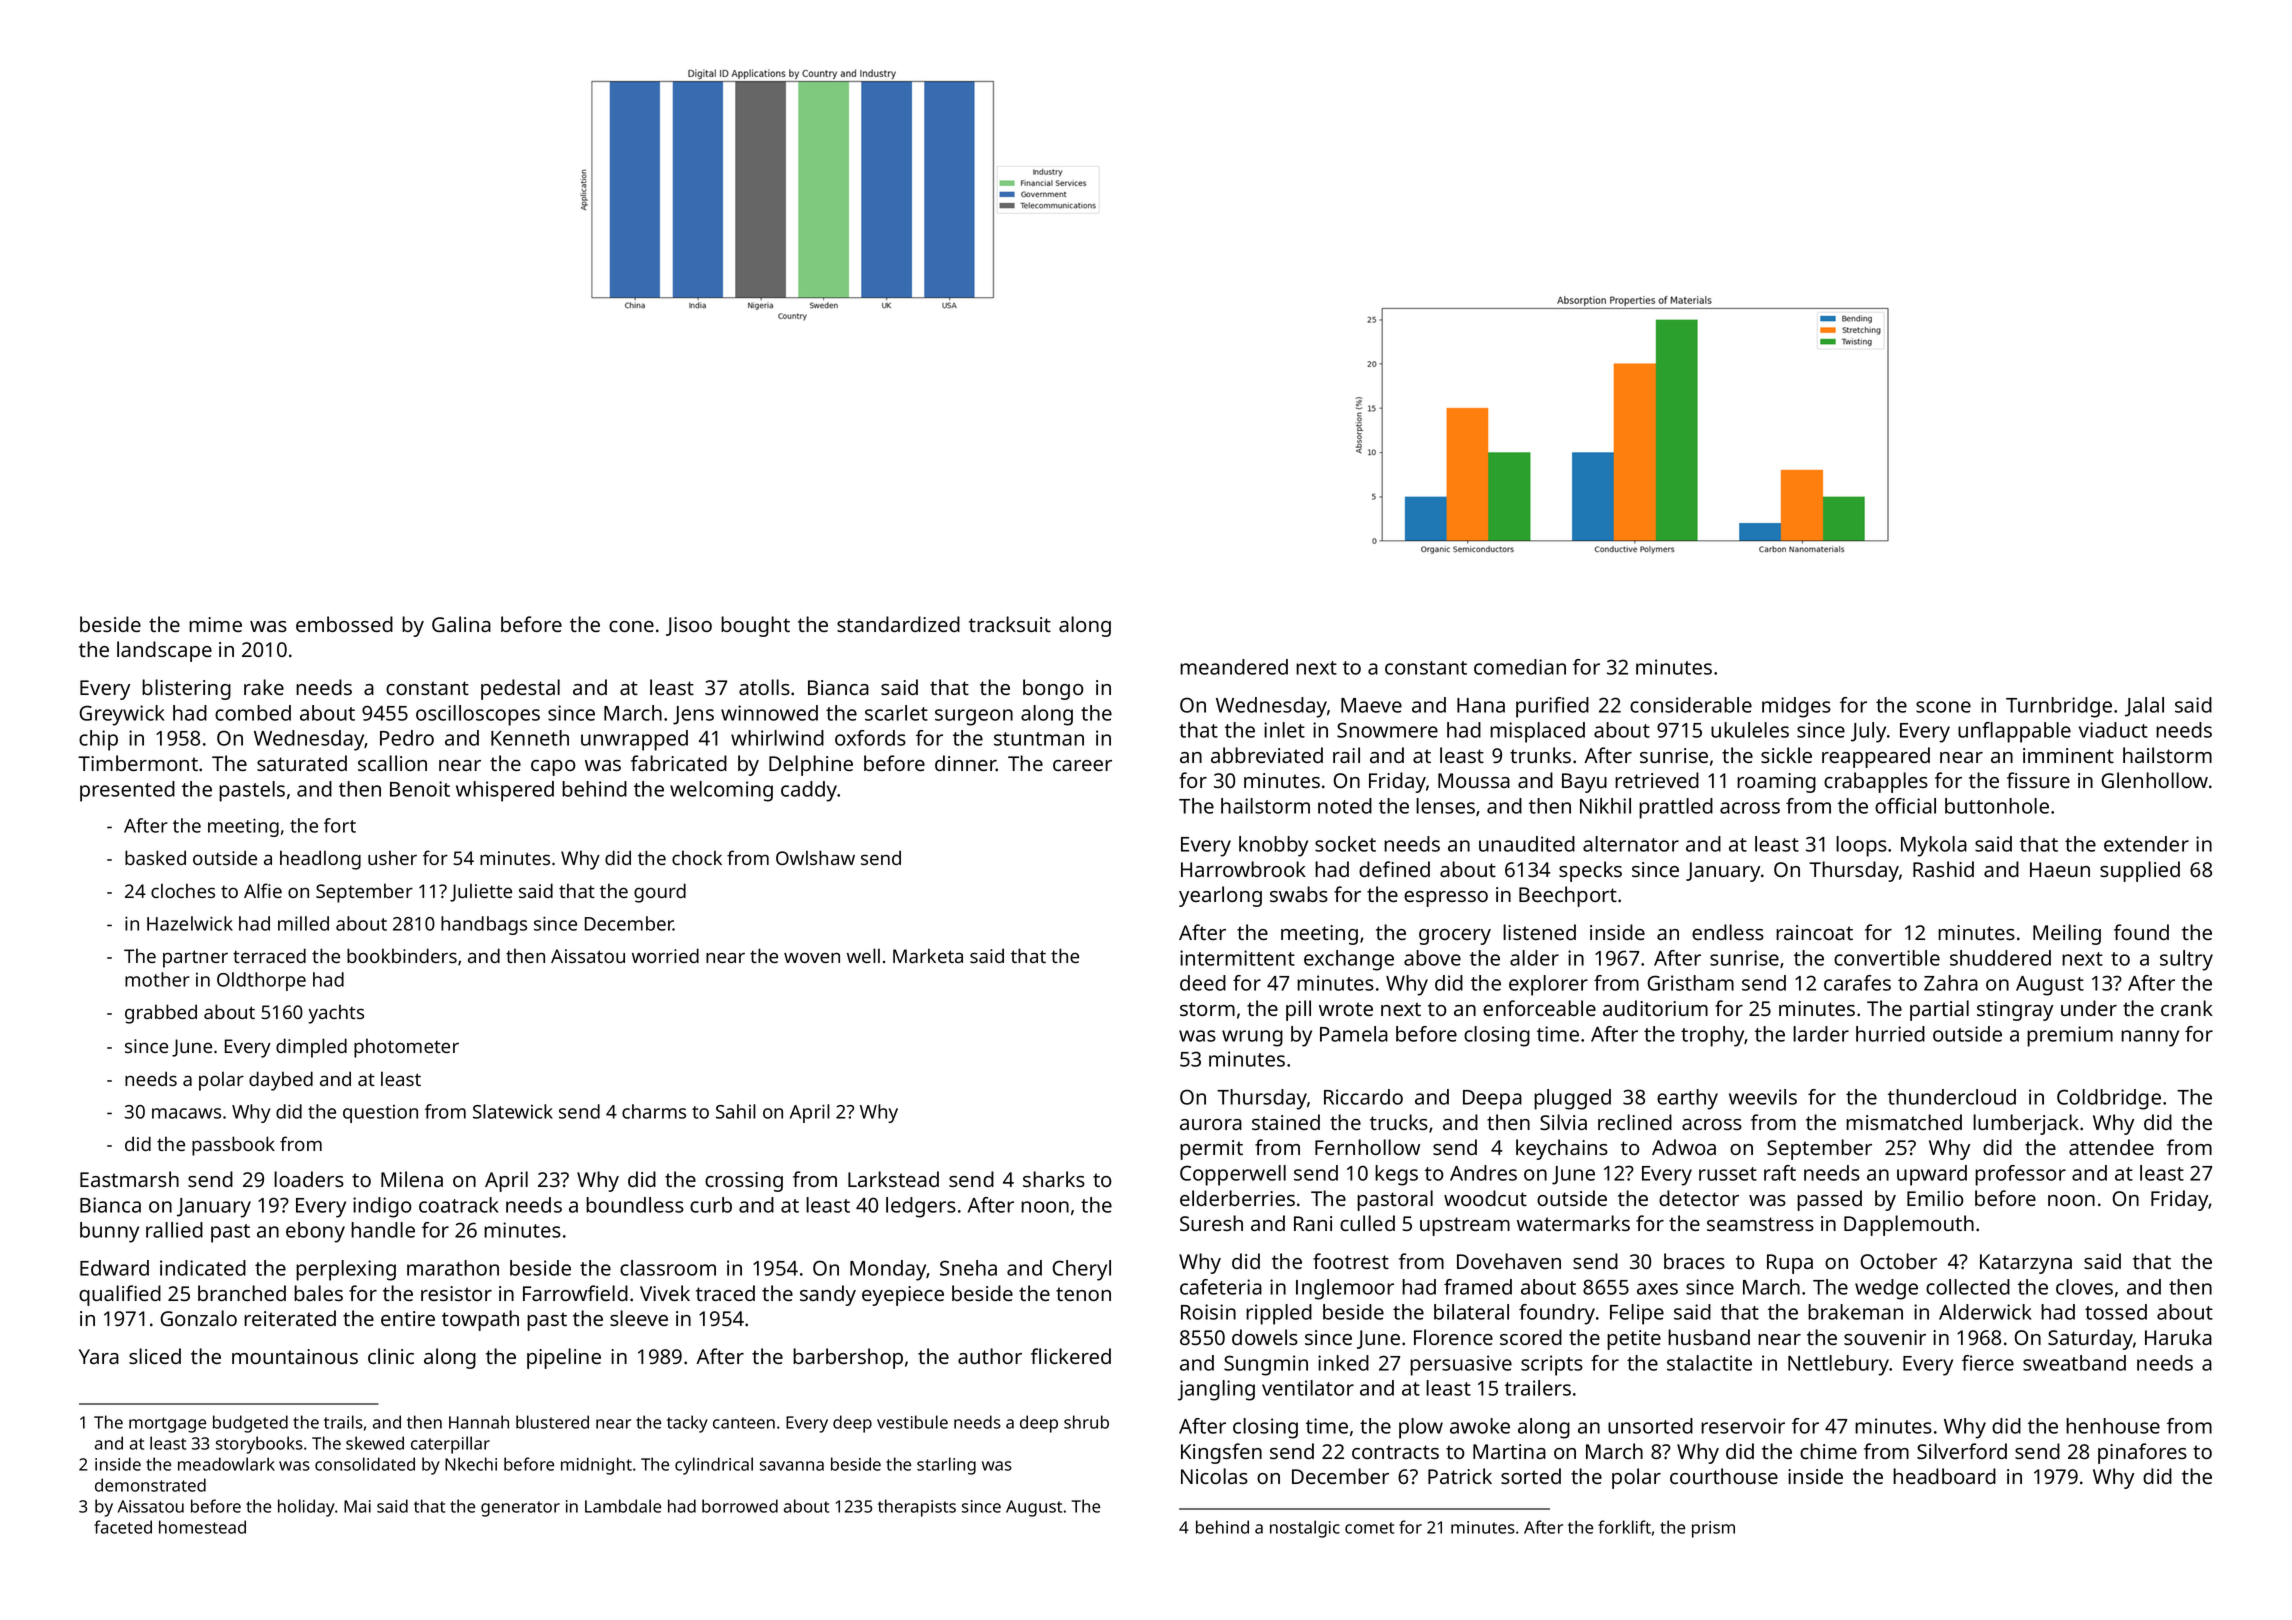 The height and width of the screenshot is (1620, 2292). Describe the element at coordinates (1010, 624) in the screenshot. I see `tracksuit` at that location.
